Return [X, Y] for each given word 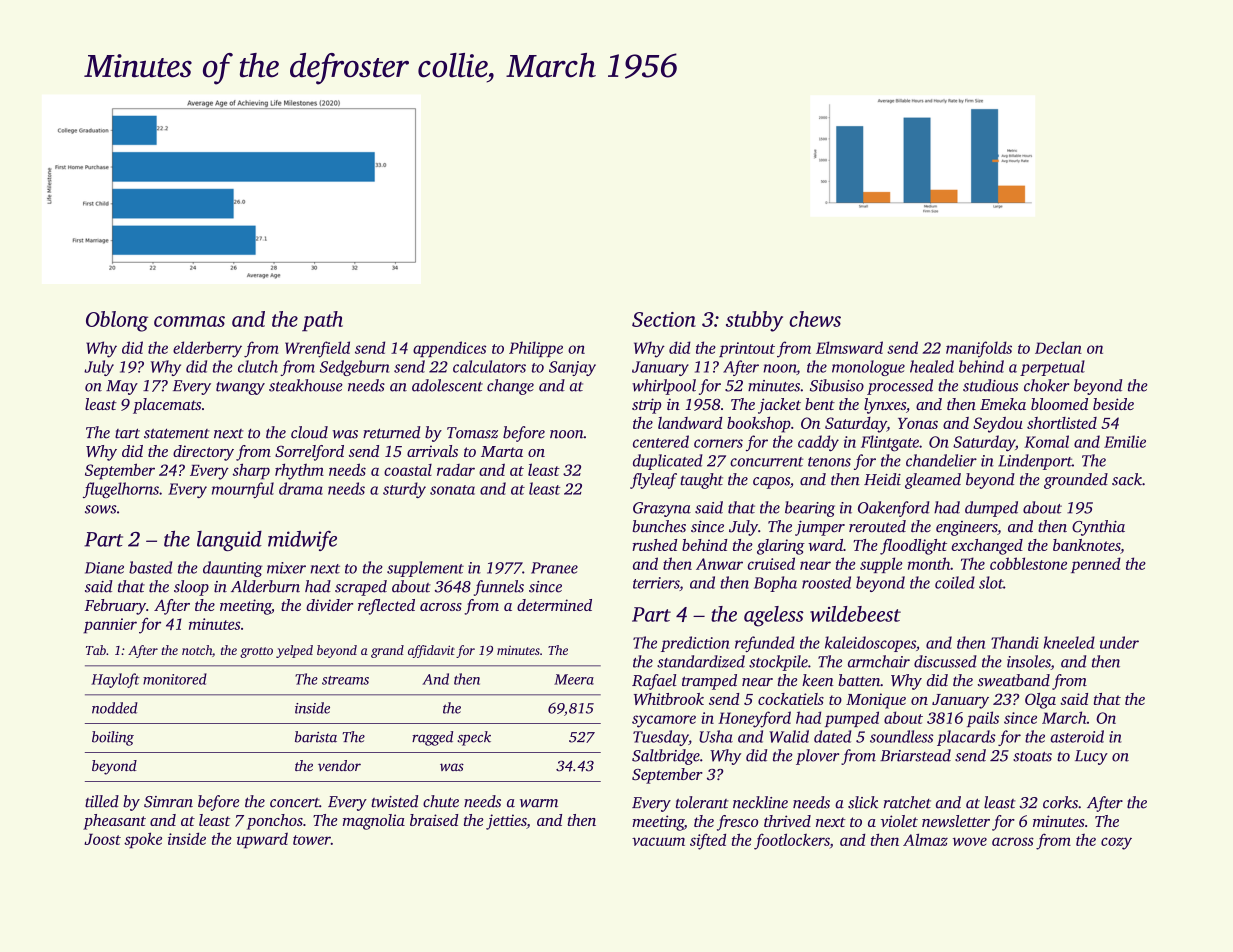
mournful [243, 490]
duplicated [668, 462]
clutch [258, 366]
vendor [339, 765]
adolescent [447, 385]
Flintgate [890, 443]
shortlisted [1062, 423]
